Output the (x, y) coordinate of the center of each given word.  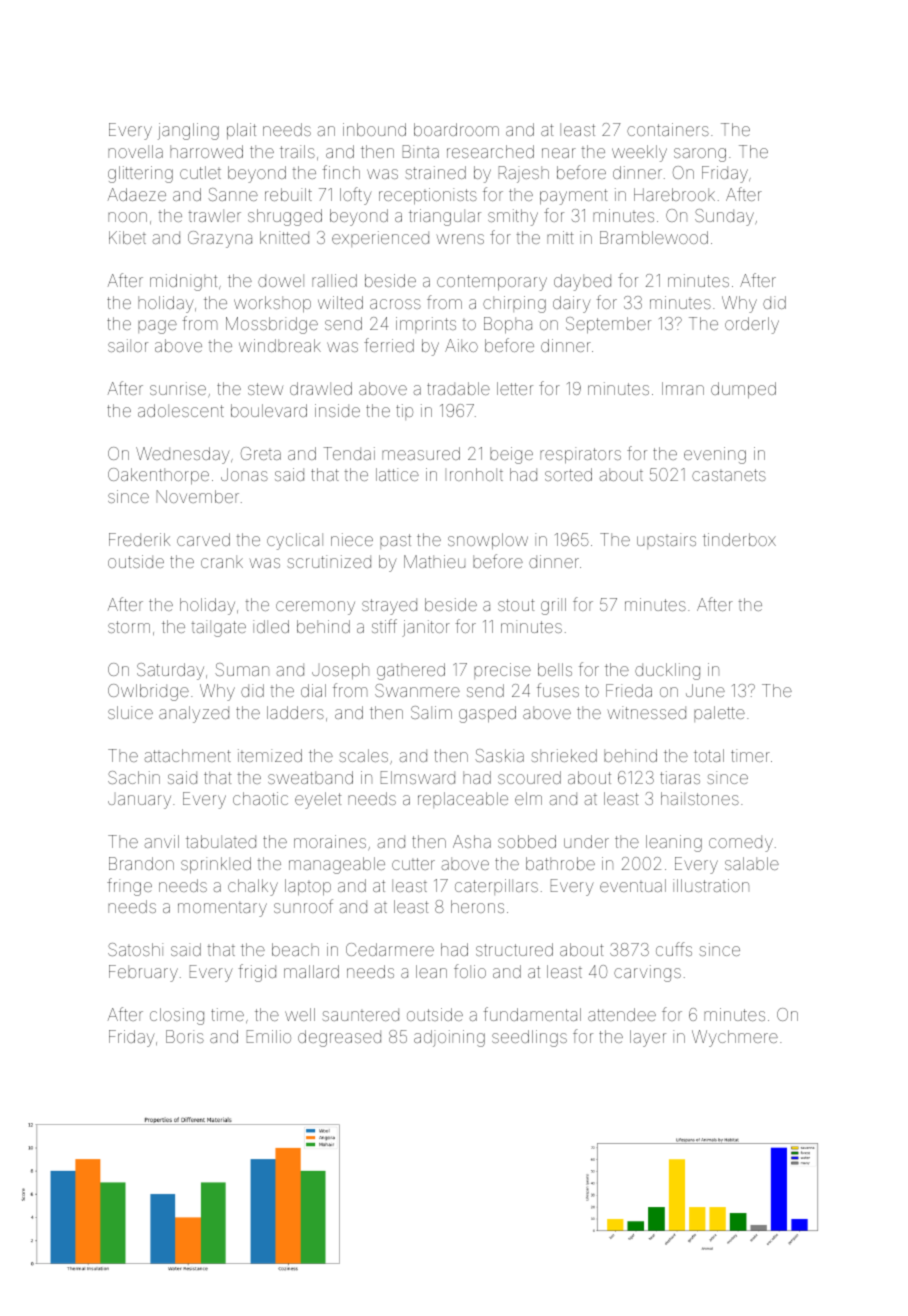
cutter (413, 864)
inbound (374, 129)
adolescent (181, 410)
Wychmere (735, 1038)
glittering (140, 174)
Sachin (134, 777)
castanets (729, 475)
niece (352, 539)
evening (715, 455)
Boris (185, 1036)
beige (511, 455)
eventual (633, 885)
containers (668, 129)
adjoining (449, 1038)
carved (203, 539)
